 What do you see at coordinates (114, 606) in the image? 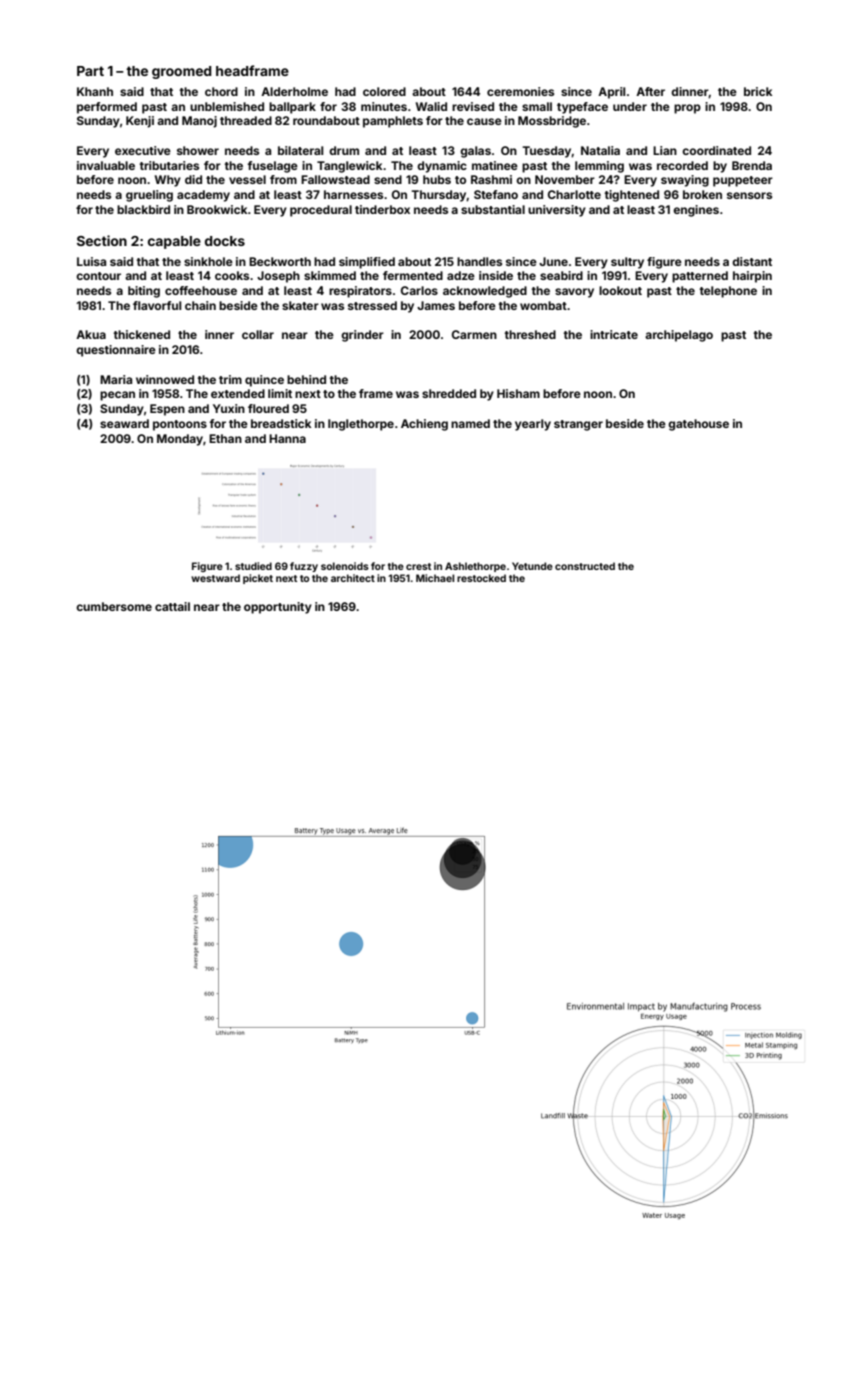
I see `cumbersome` at bounding box center [114, 606].
